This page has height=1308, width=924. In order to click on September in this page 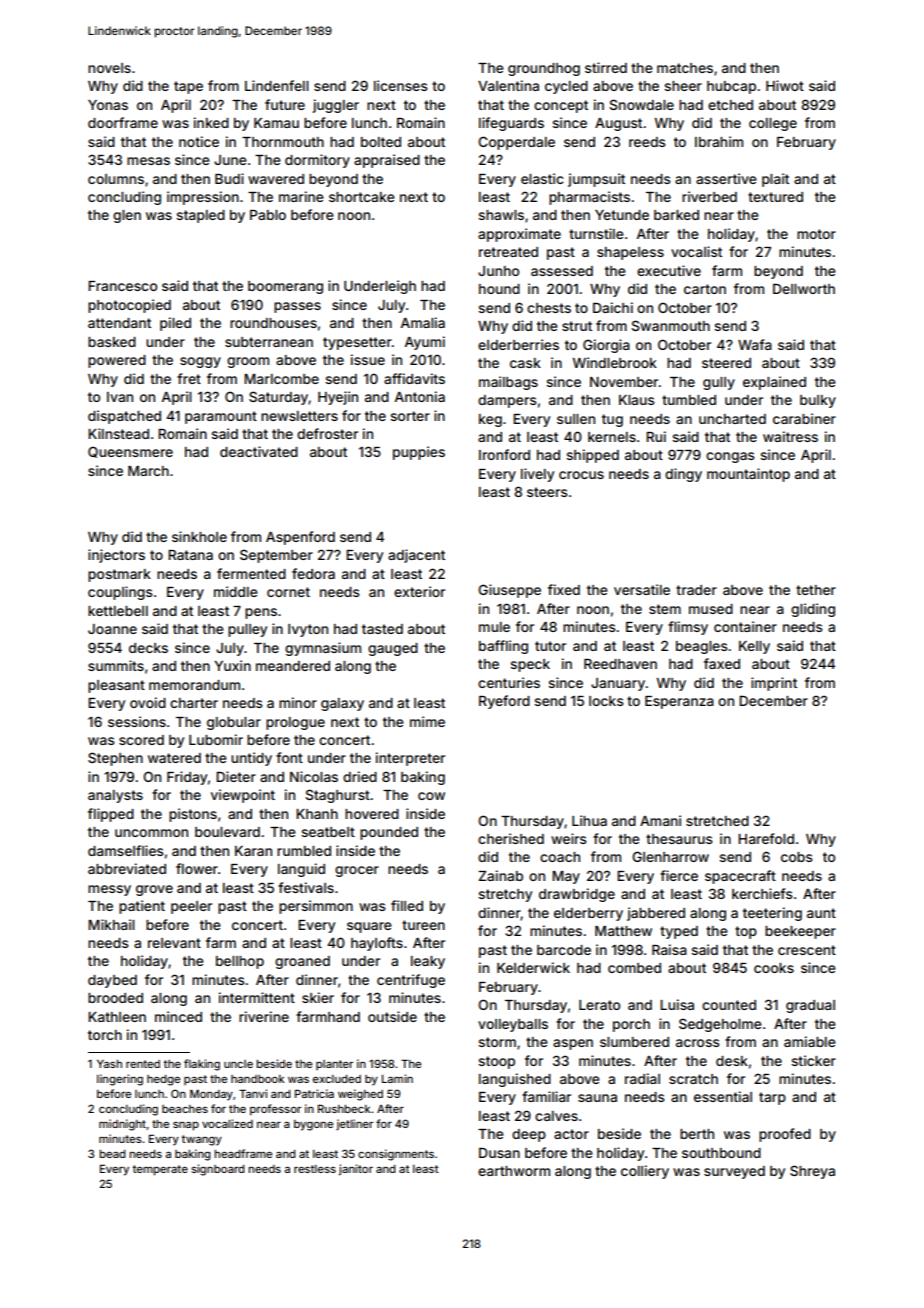, I will do `click(276, 556)`.
